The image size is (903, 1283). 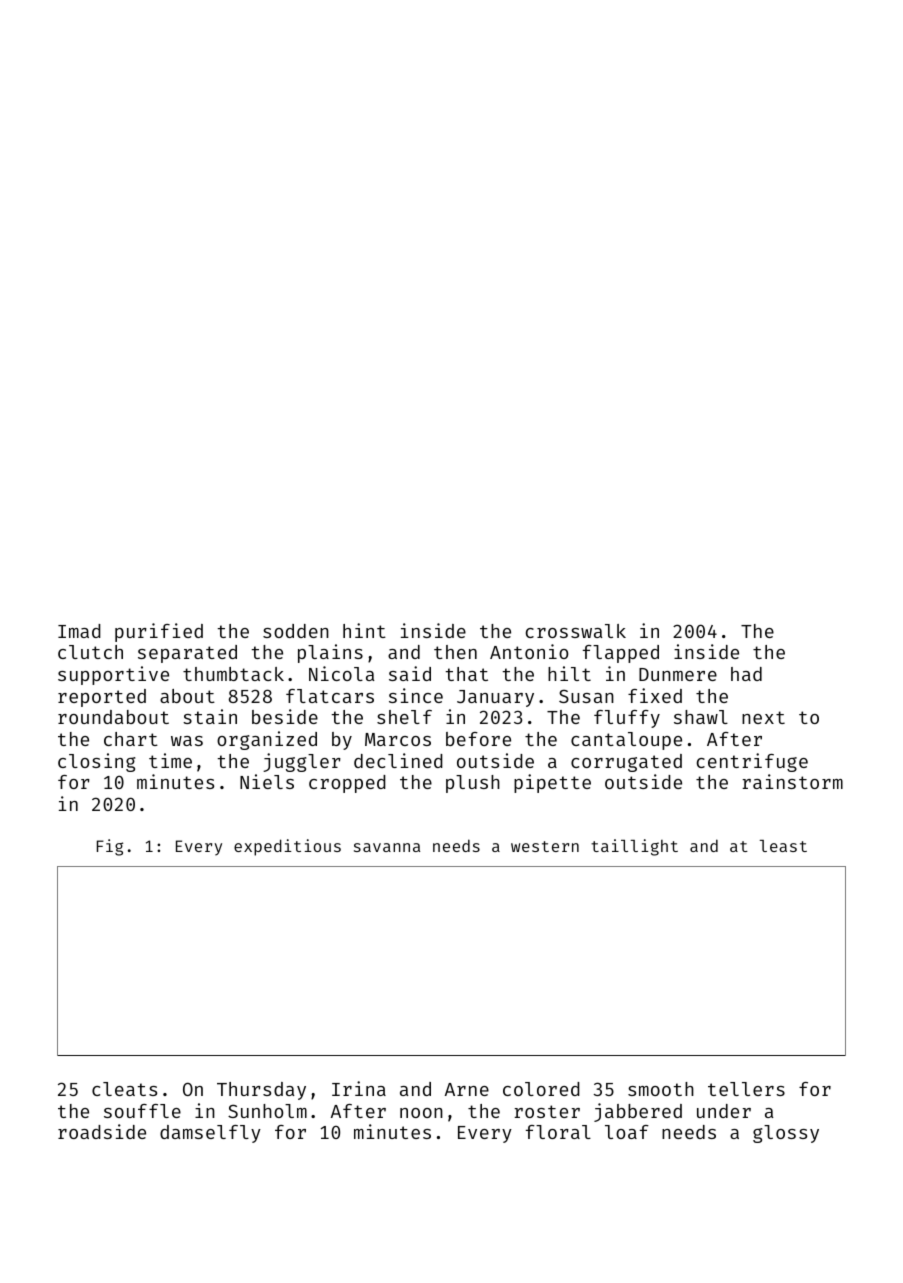 I want to click on expeditious, so click(x=287, y=847).
